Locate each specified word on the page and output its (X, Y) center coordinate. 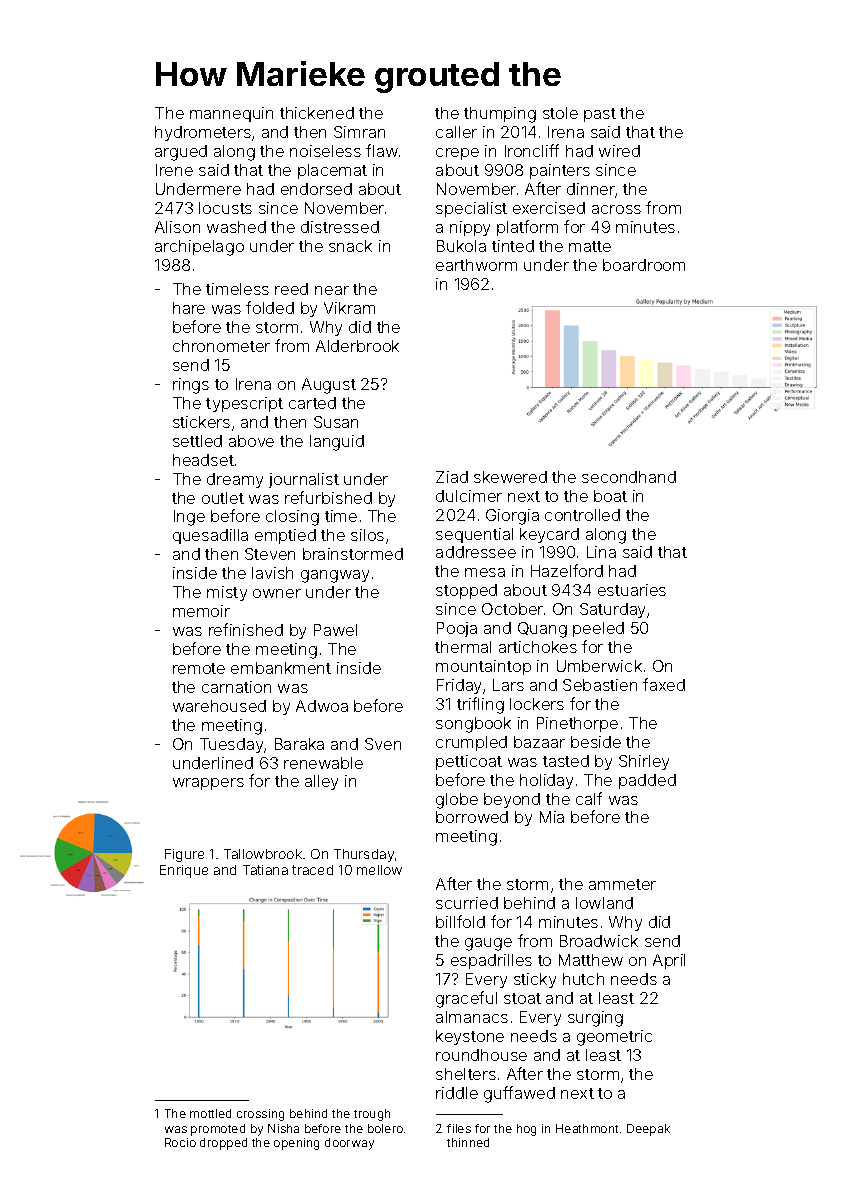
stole (560, 113)
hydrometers (203, 133)
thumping (500, 115)
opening (296, 1144)
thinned (468, 1142)
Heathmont (587, 1128)
